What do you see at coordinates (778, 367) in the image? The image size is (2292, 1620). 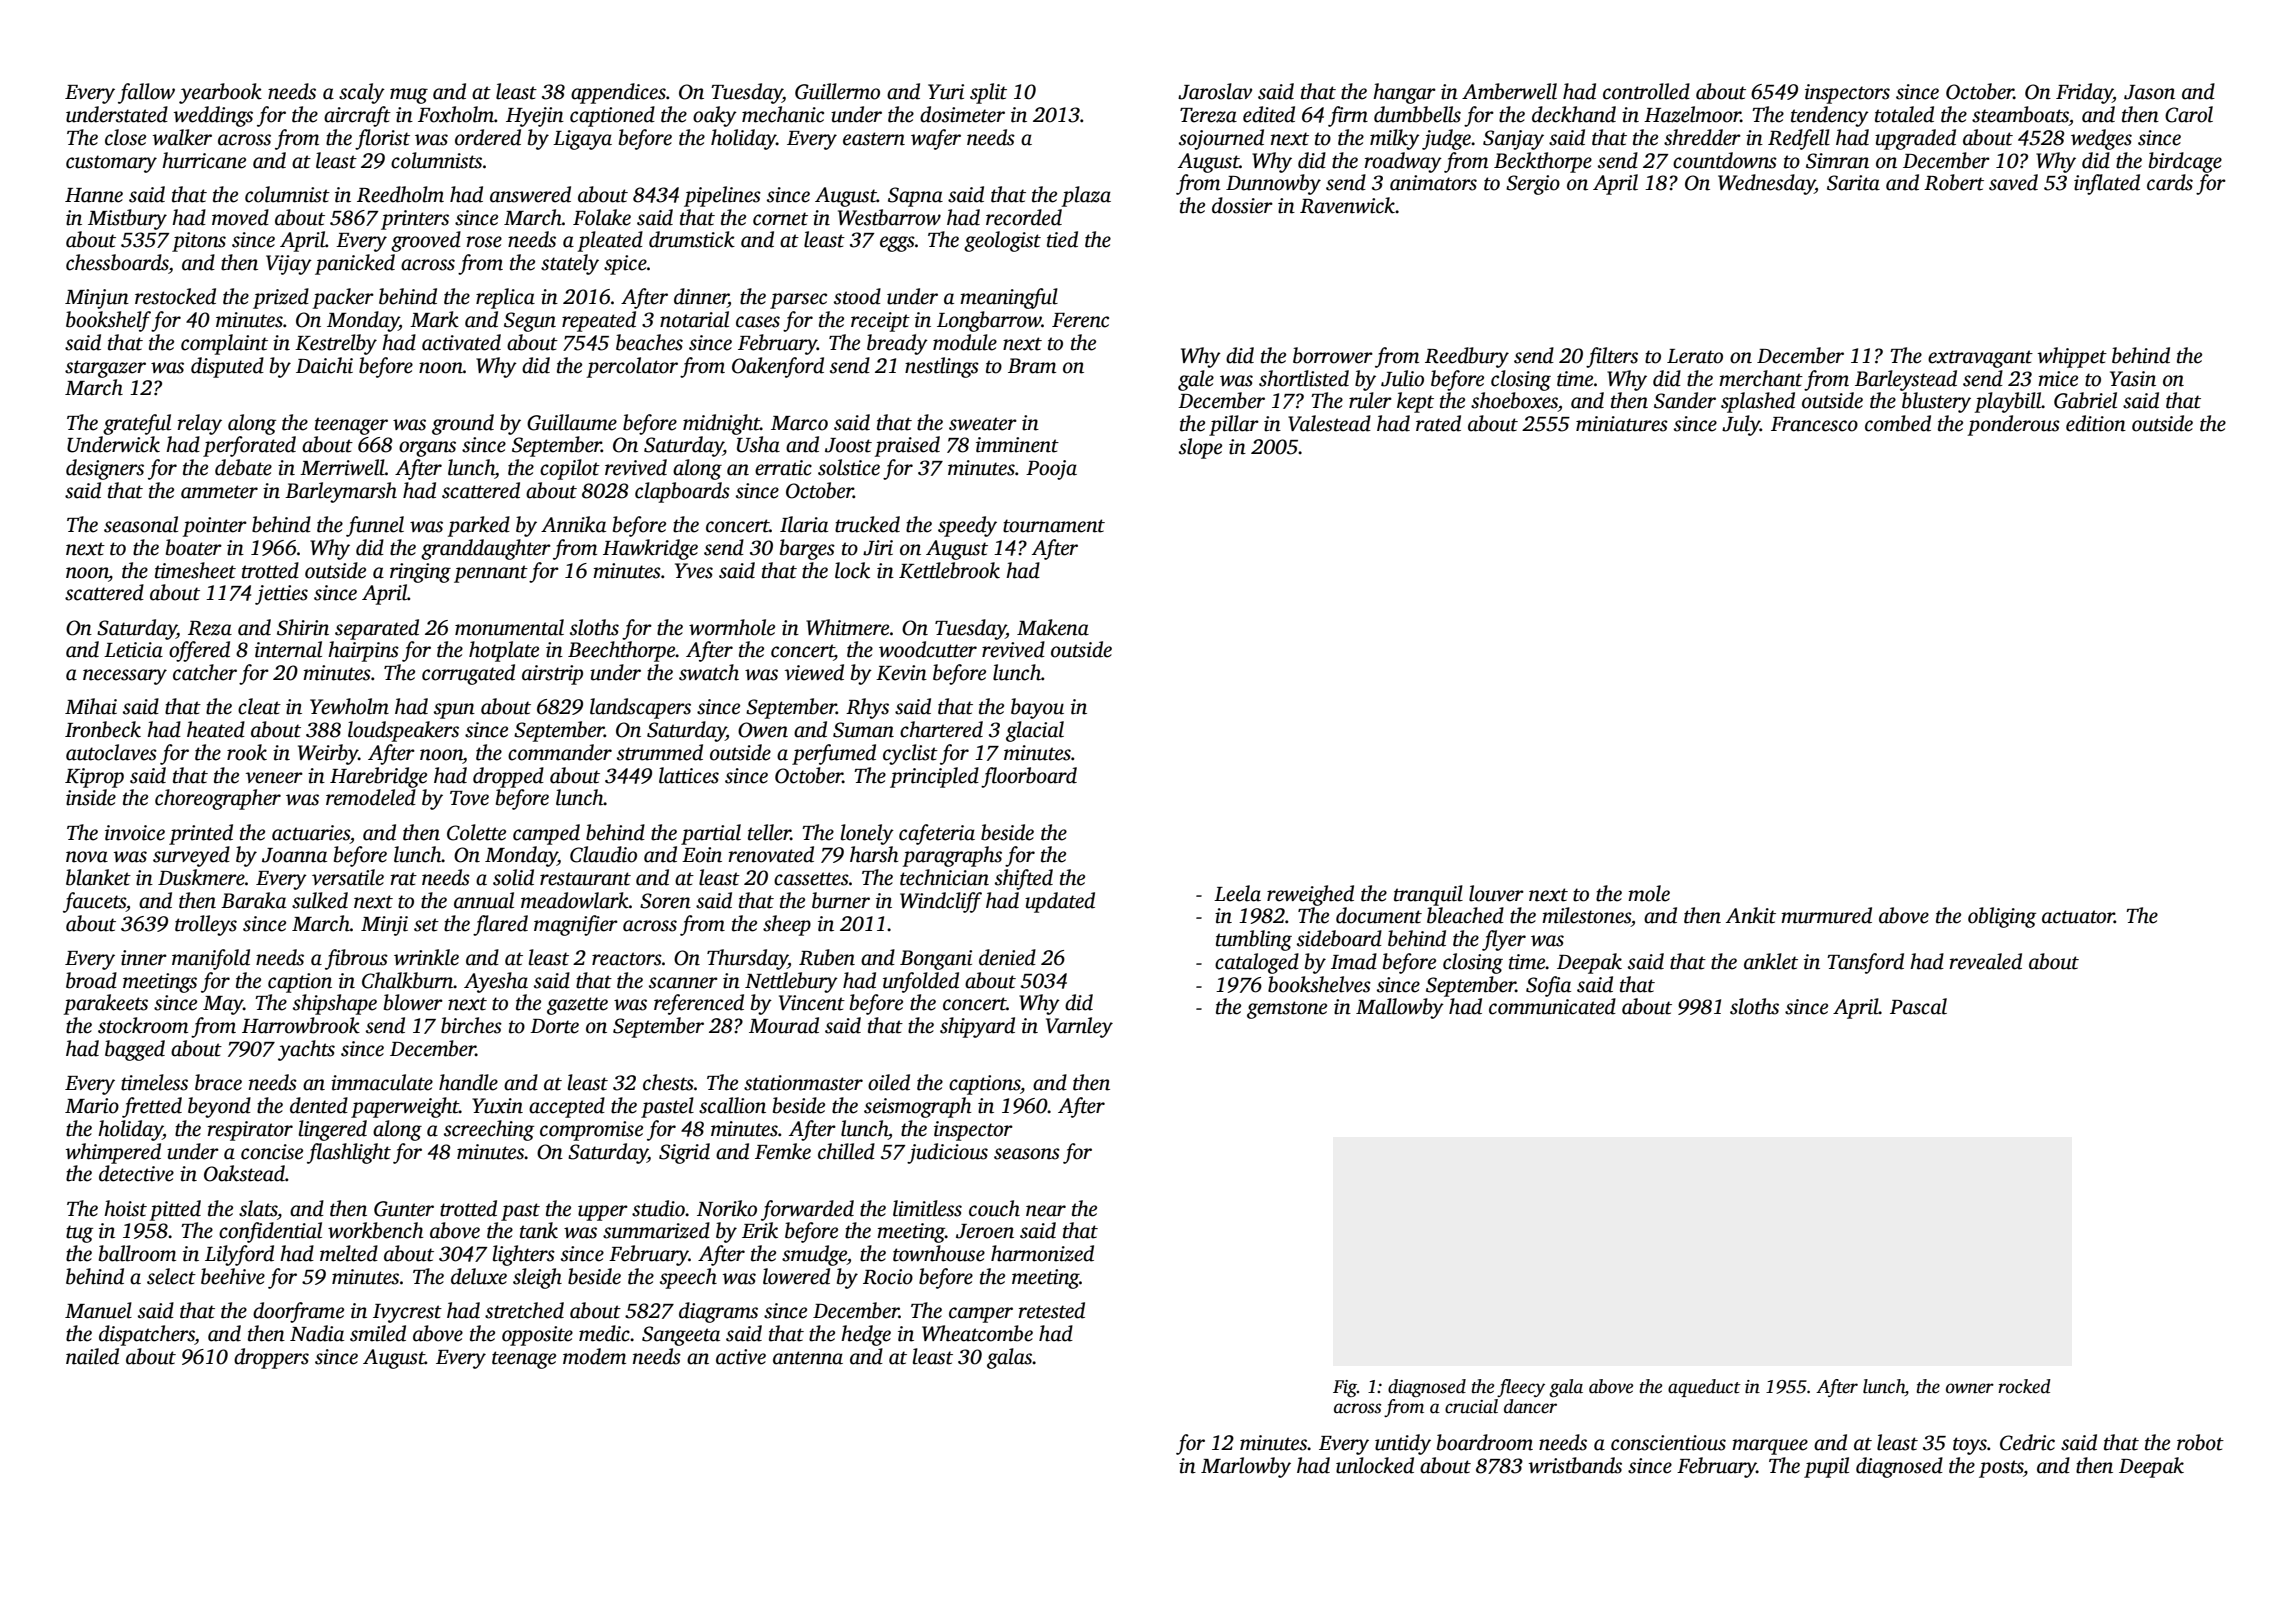 I see `Oakenford` at bounding box center [778, 367].
